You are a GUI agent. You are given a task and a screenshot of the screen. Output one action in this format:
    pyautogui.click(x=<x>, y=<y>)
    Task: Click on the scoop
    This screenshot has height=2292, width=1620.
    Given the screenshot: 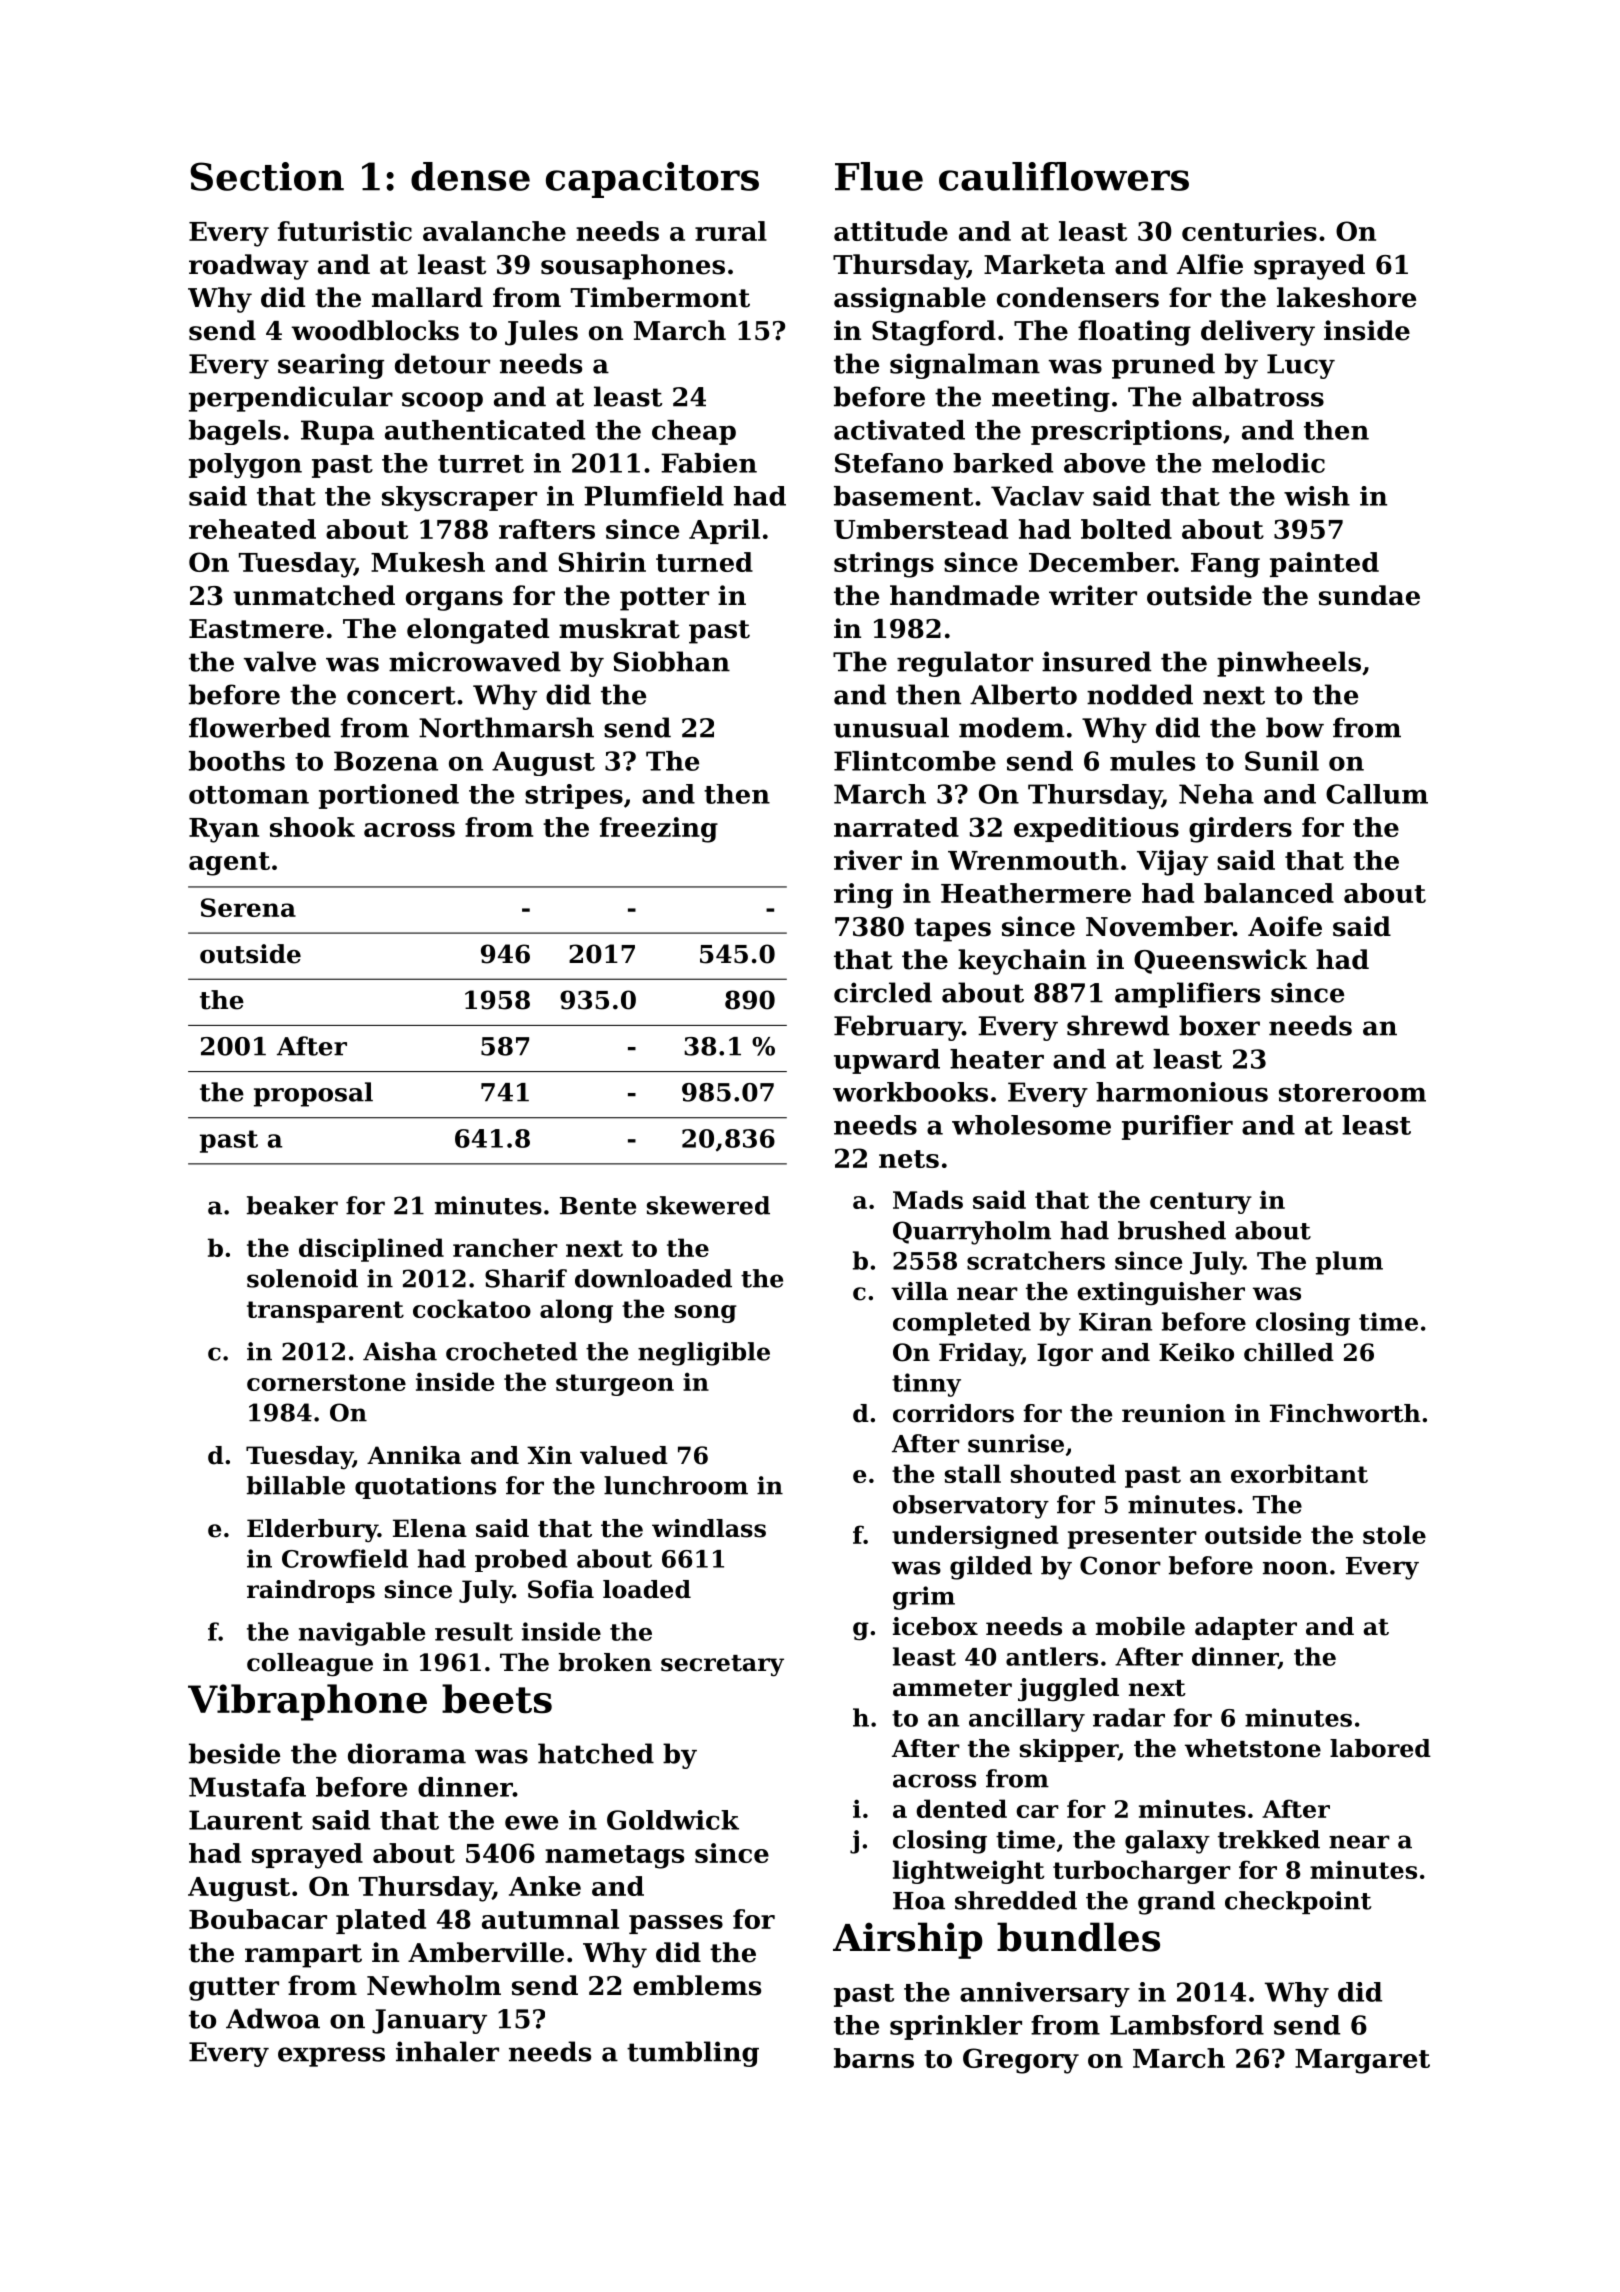 What is the action you would take?
    pyautogui.click(x=442, y=402)
